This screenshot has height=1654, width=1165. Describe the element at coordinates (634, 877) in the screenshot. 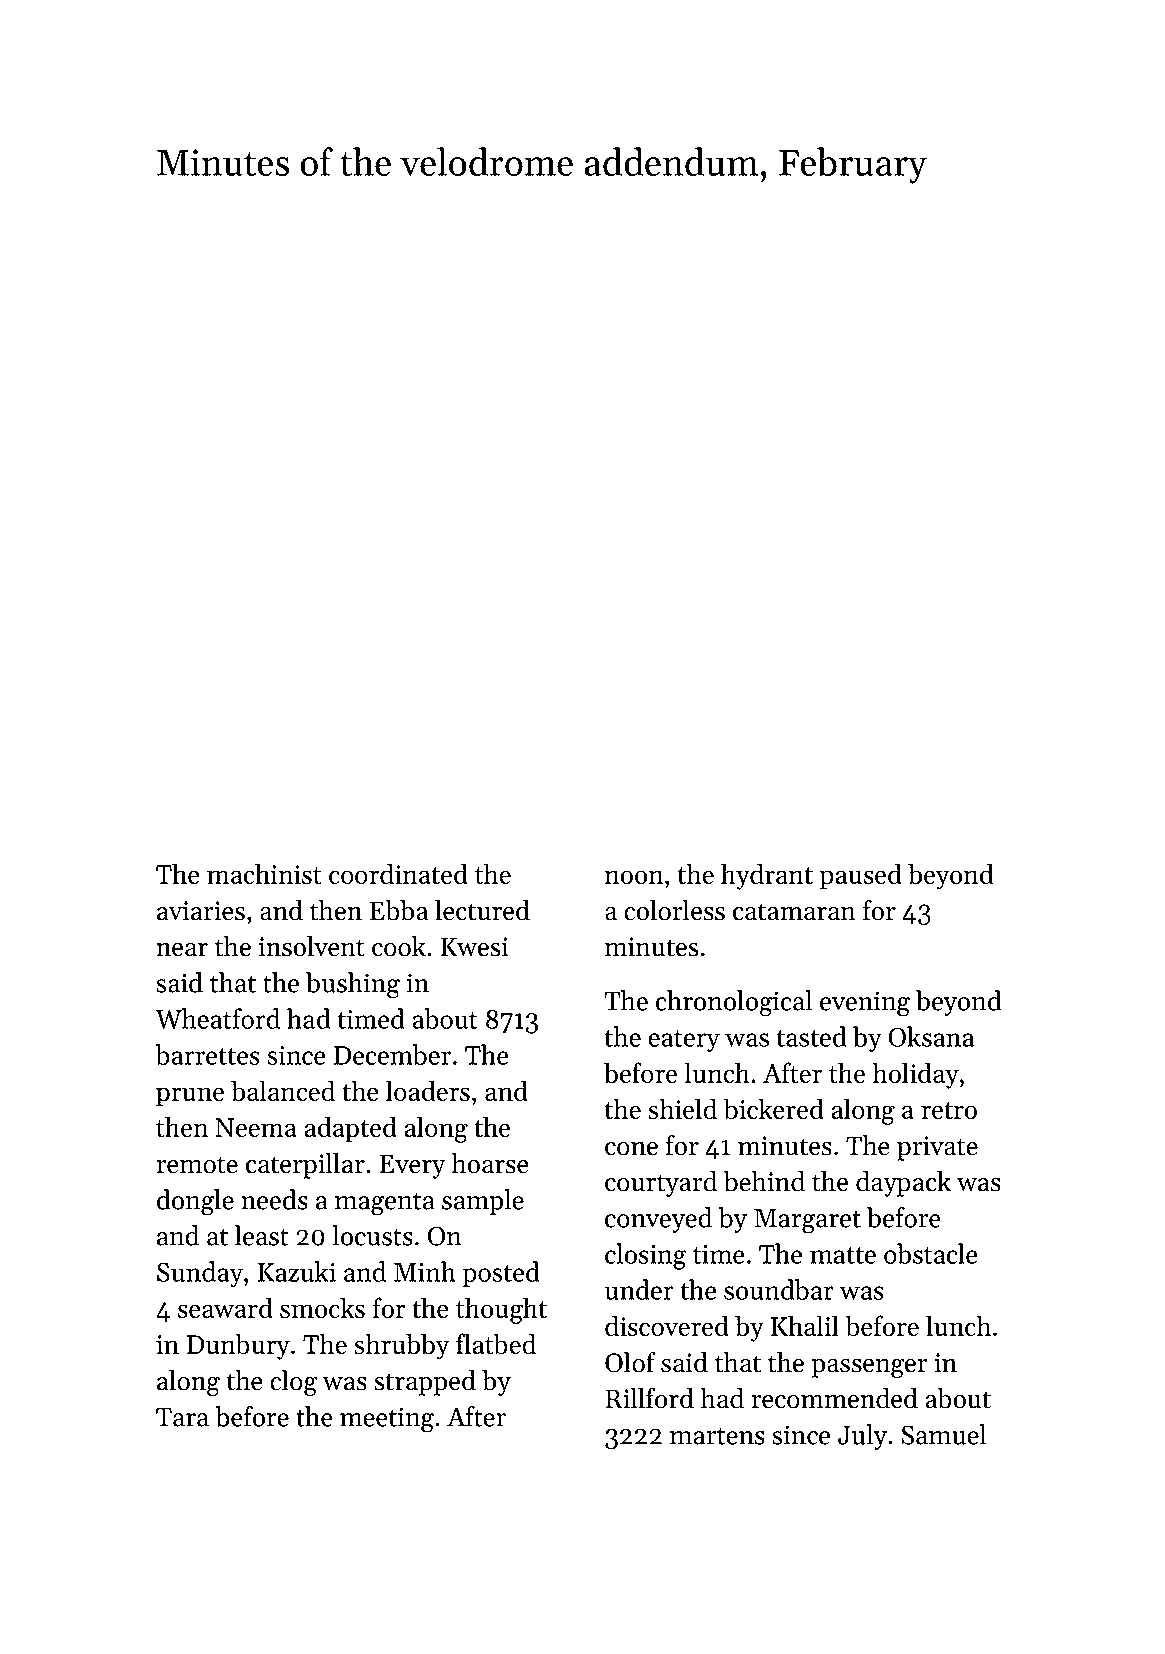

I see `noon` at that location.
